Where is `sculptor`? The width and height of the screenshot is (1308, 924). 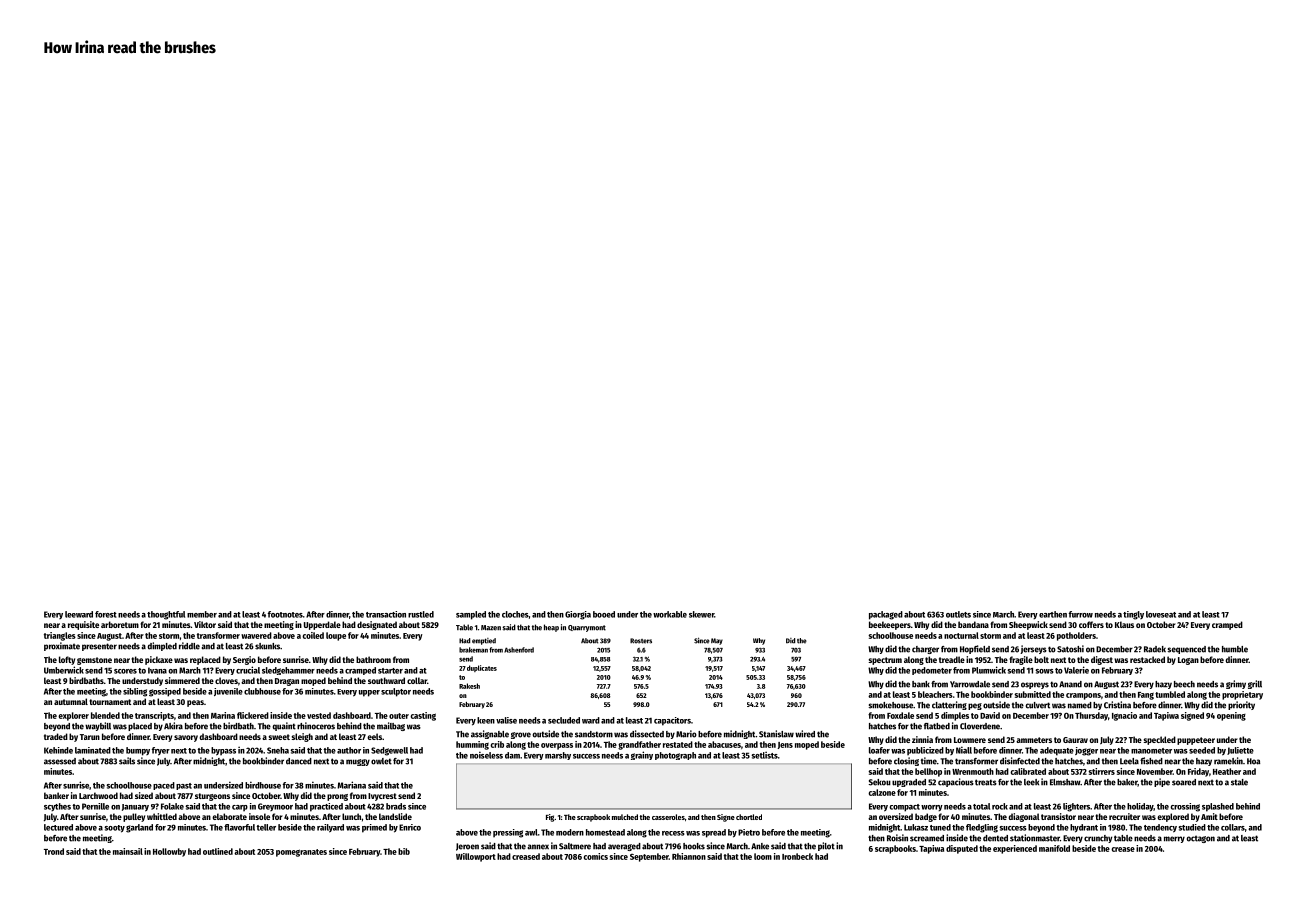 sculptor is located at coordinates (396, 692).
